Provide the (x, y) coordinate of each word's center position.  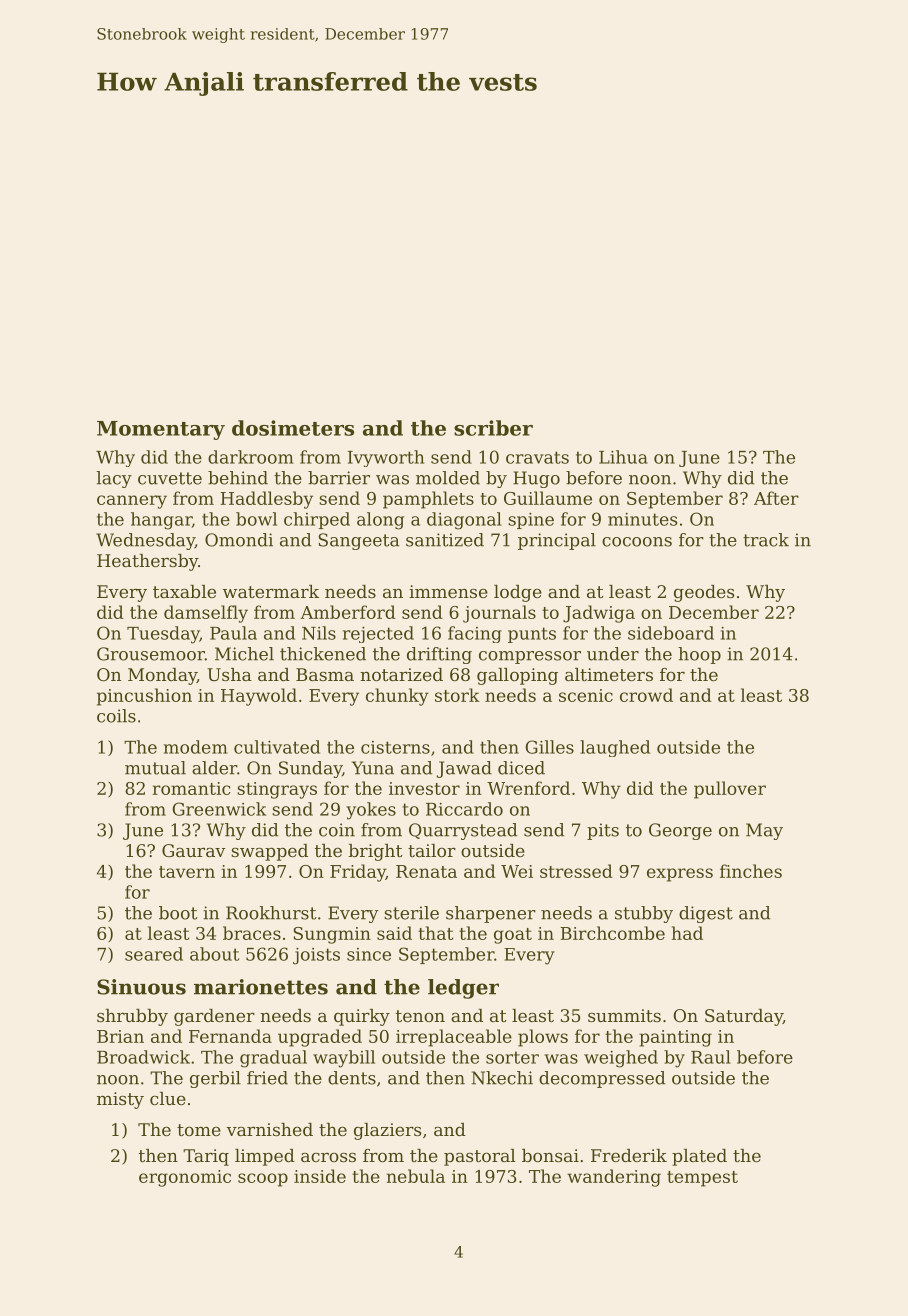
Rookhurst (271, 913)
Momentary (161, 430)
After (776, 498)
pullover (730, 790)
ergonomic (185, 1178)
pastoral (480, 1157)
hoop (699, 655)
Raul (711, 1057)
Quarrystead (463, 831)
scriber (493, 428)
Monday (162, 676)
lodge (518, 593)
